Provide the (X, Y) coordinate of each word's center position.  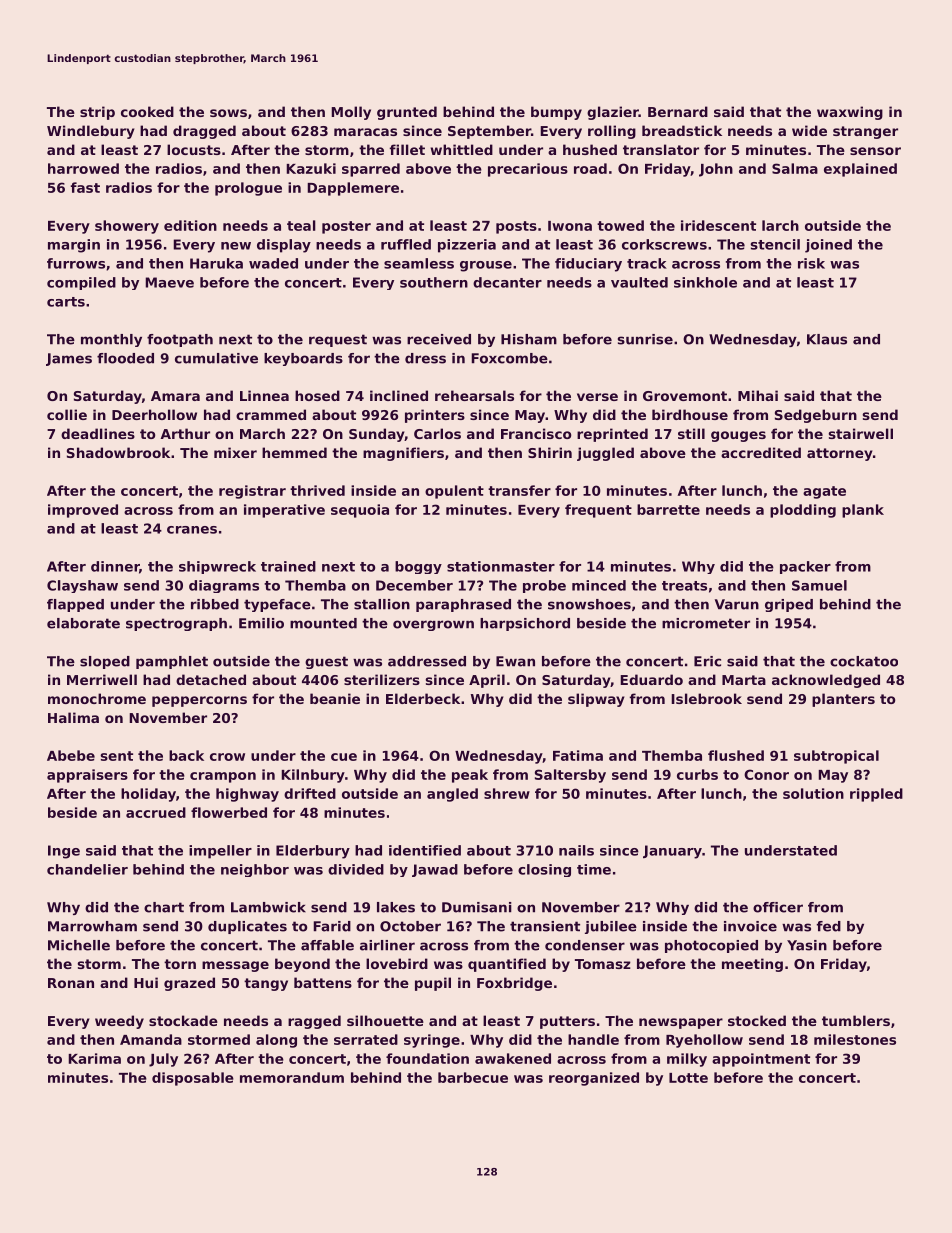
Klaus (827, 339)
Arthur (185, 433)
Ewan (515, 661)
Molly (351, 113)
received (439, 339)
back (186, 755)
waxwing (850, 113)
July (163, 1060)
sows (228, 113)
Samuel (819, 585)
